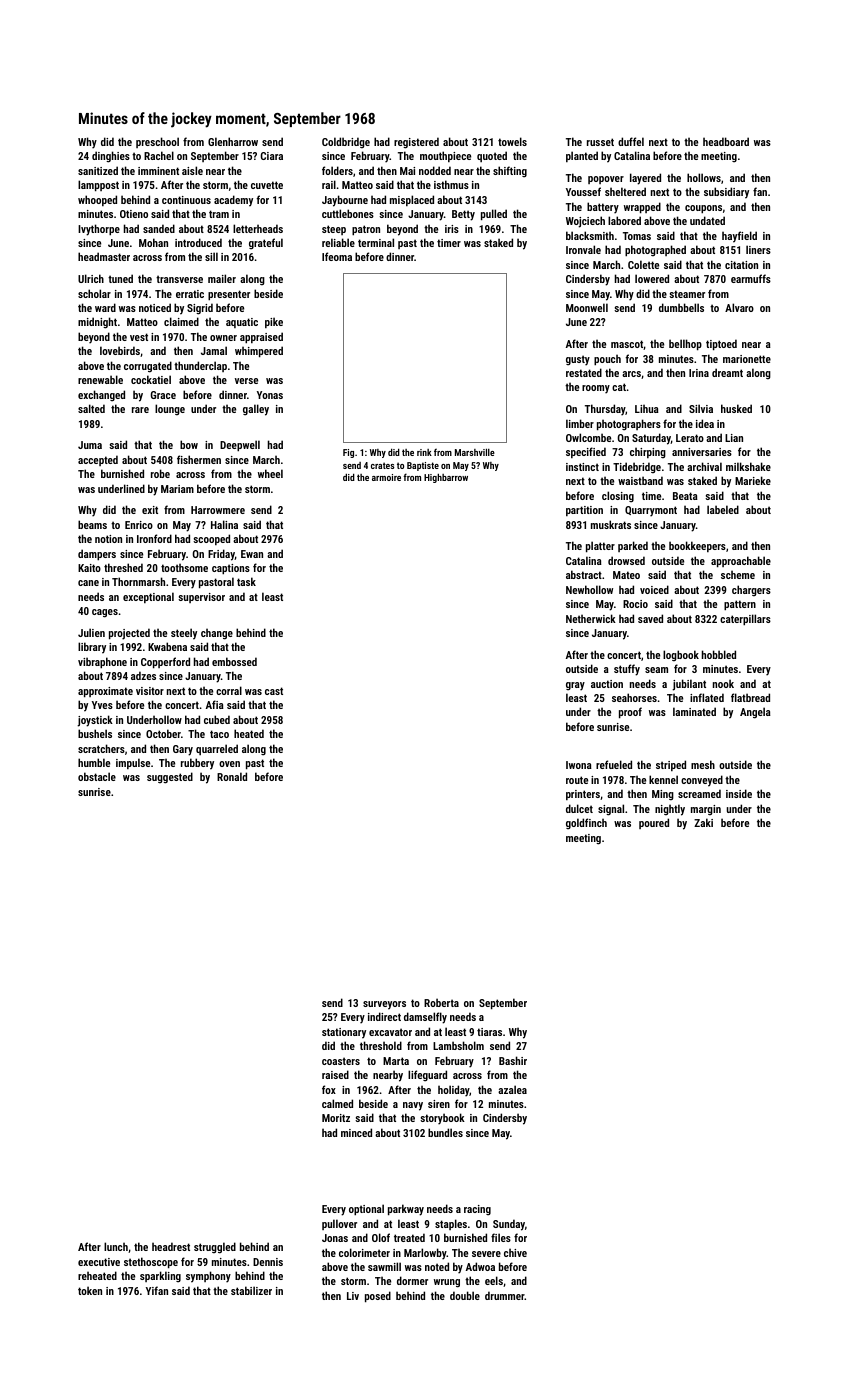 Image resolution: width=849 pixels, height=1400 pixels. What do you see at coordinates (197, 764) in the screenshot?
I see `rubbery` at bounding box center [197, 764].
